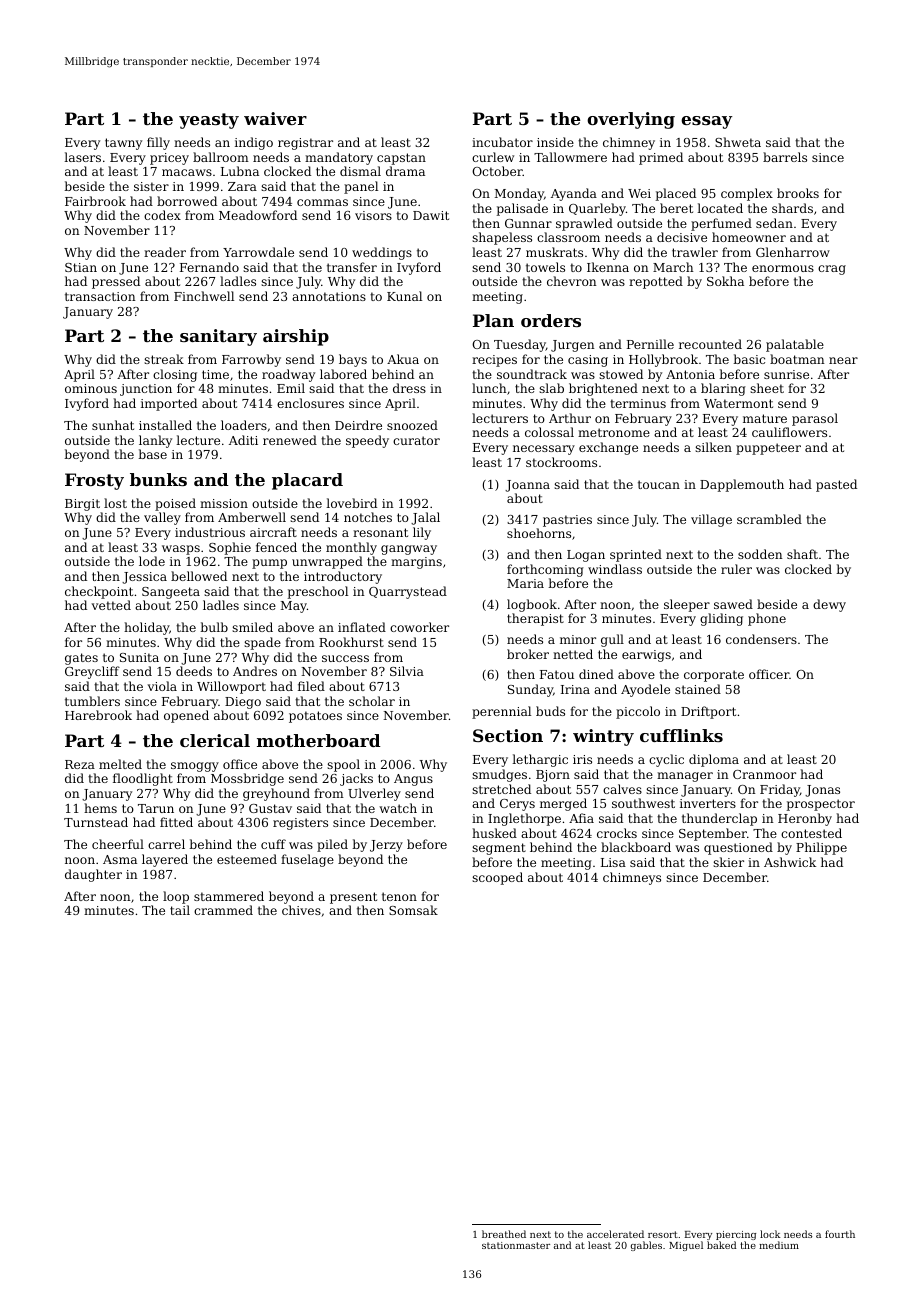  Describe the element at coordinates (258, 252) in the image. I see `Yarrowdale` at that location.
